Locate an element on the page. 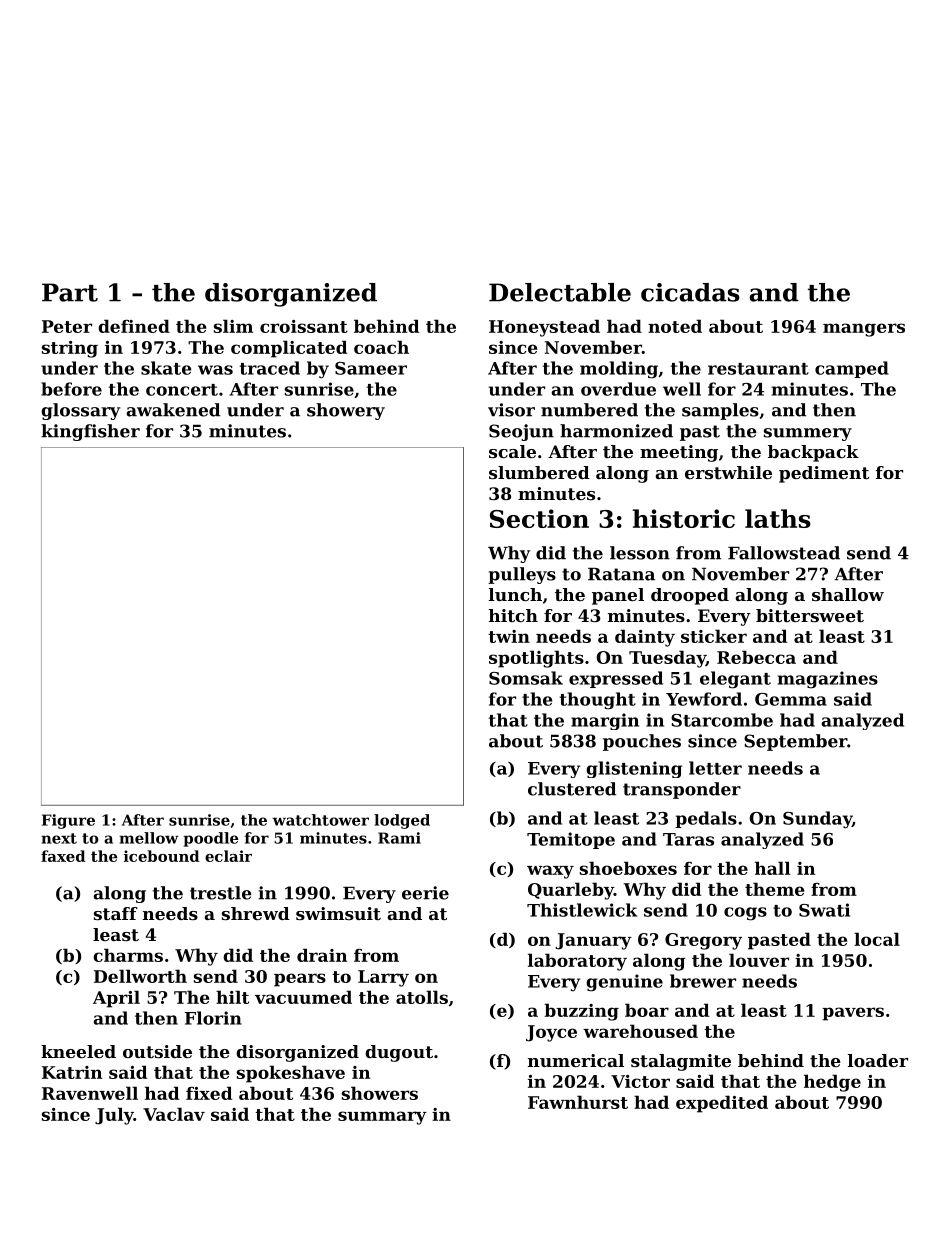 The height and width of the page is (1233, 952). mangers is located at coordinates (864, 330).
